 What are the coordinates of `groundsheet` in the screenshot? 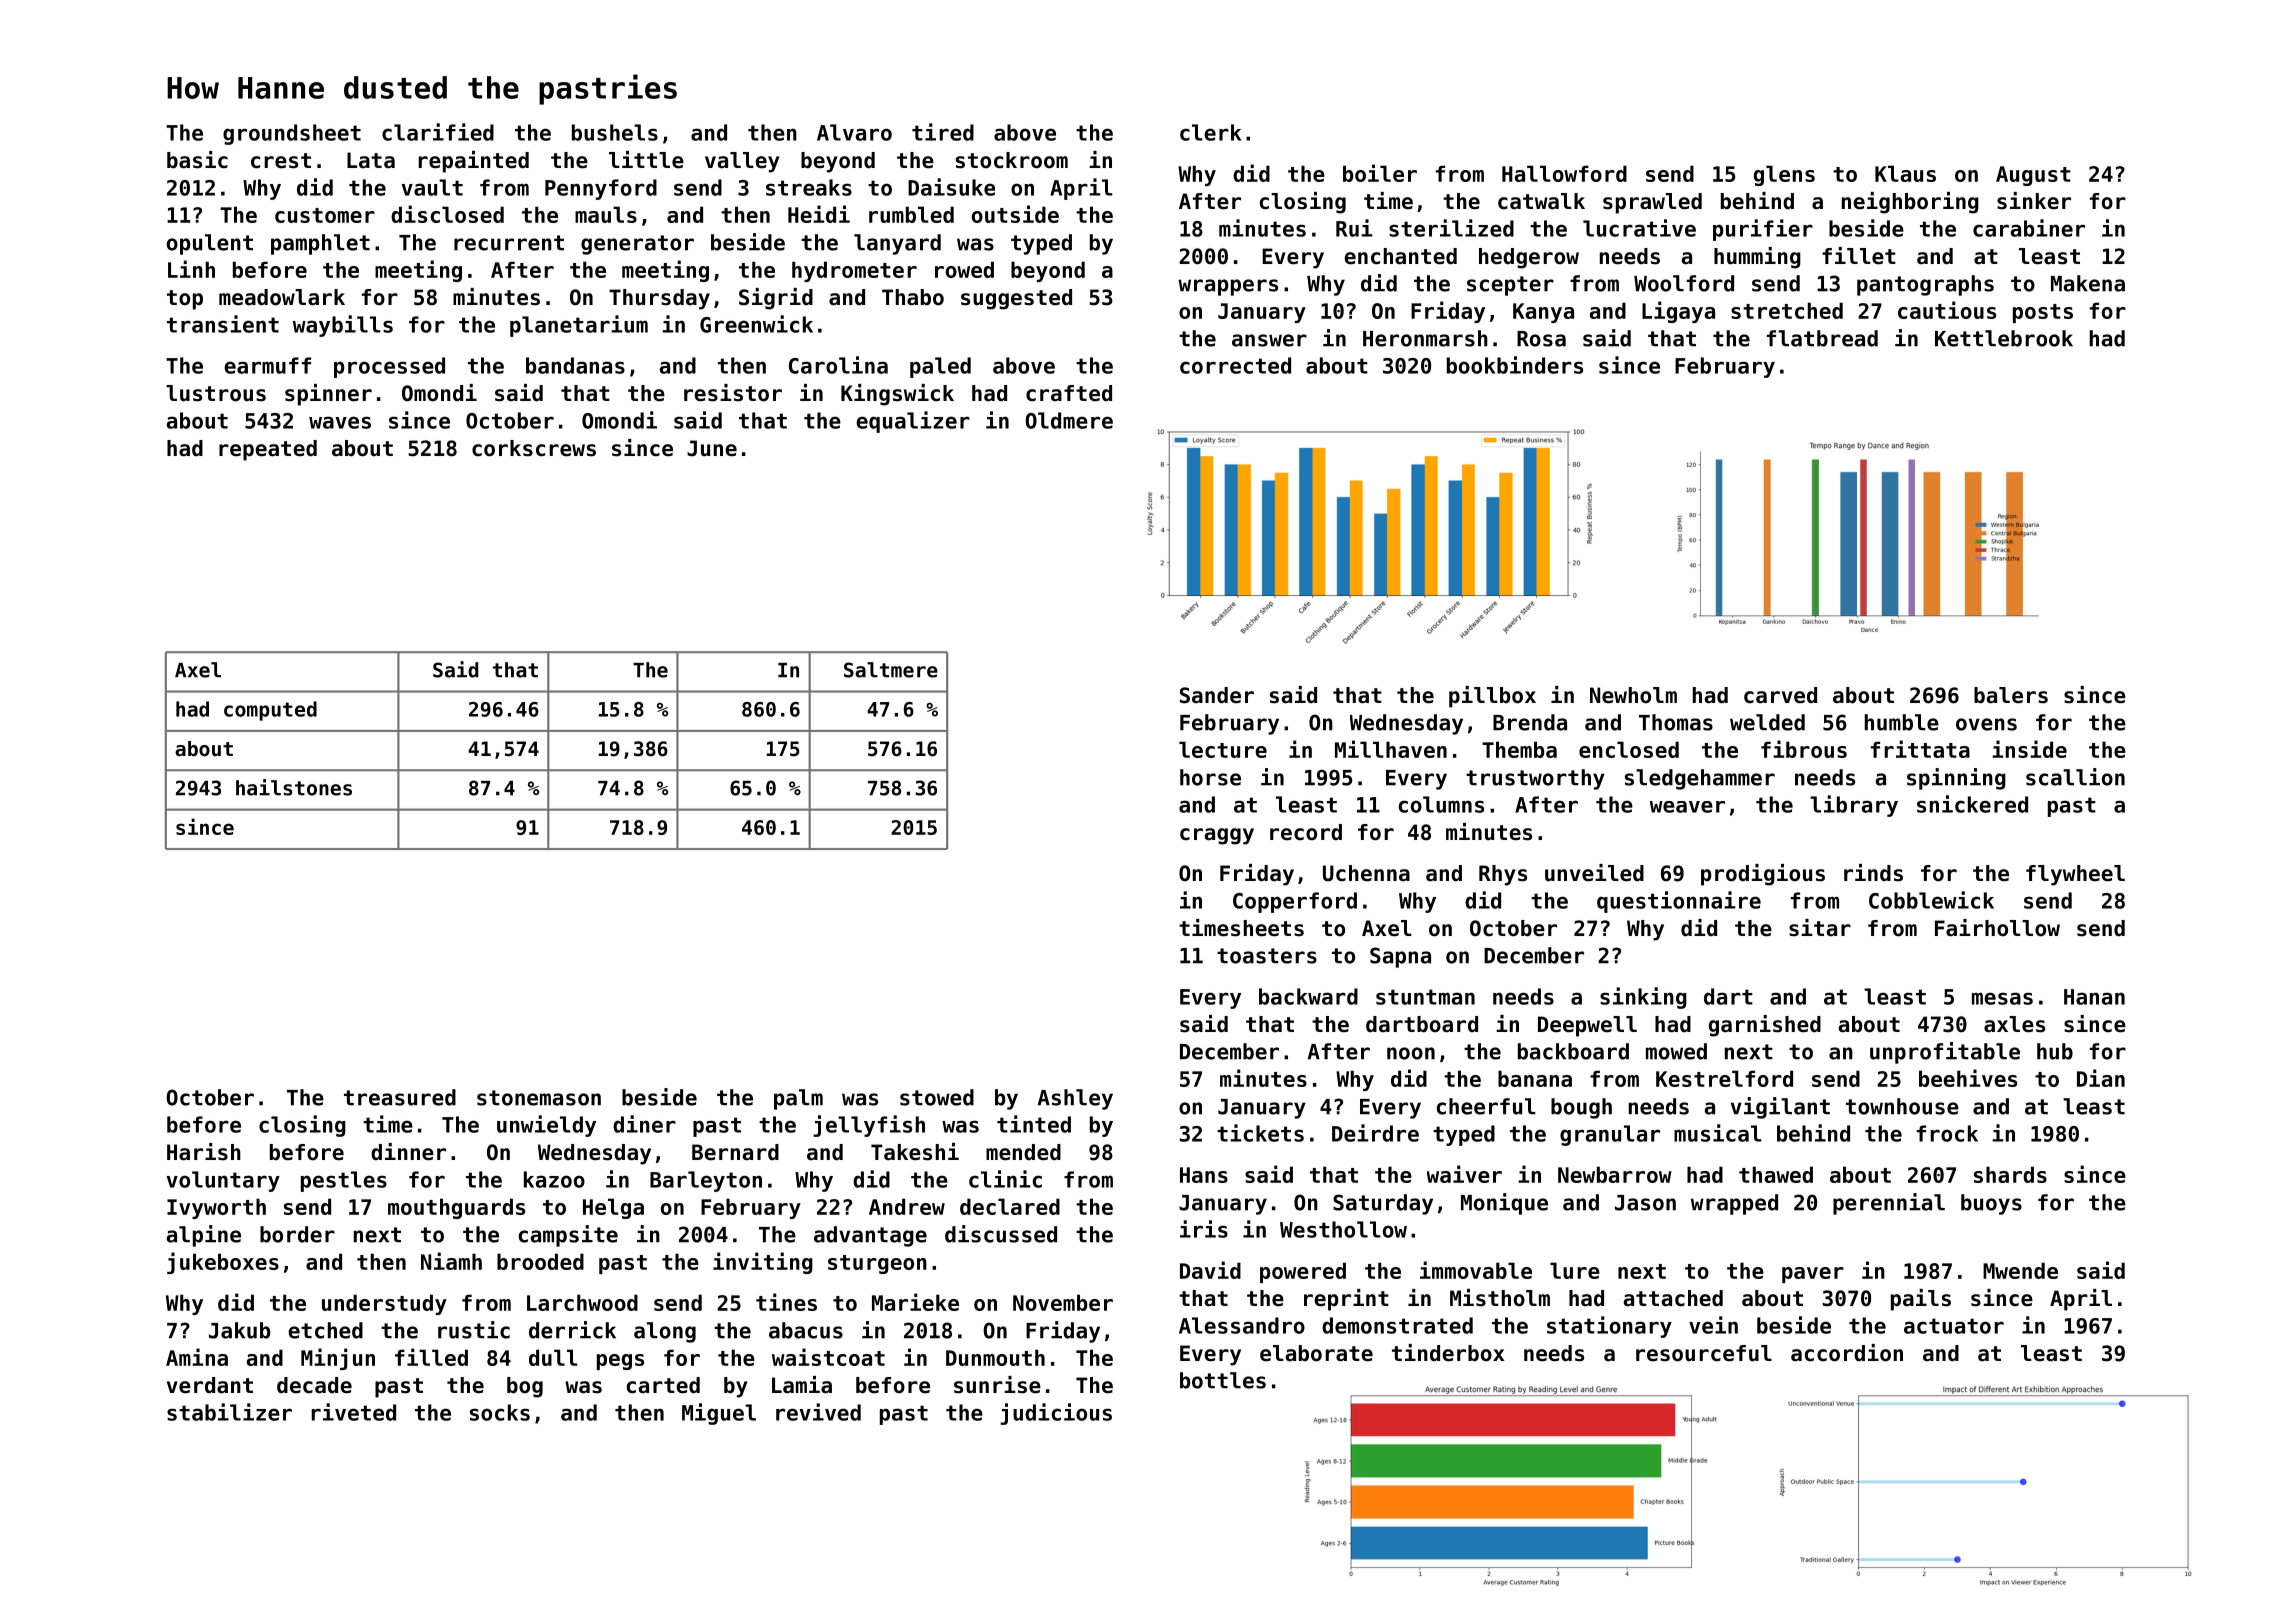 It's located at (292, 134).
